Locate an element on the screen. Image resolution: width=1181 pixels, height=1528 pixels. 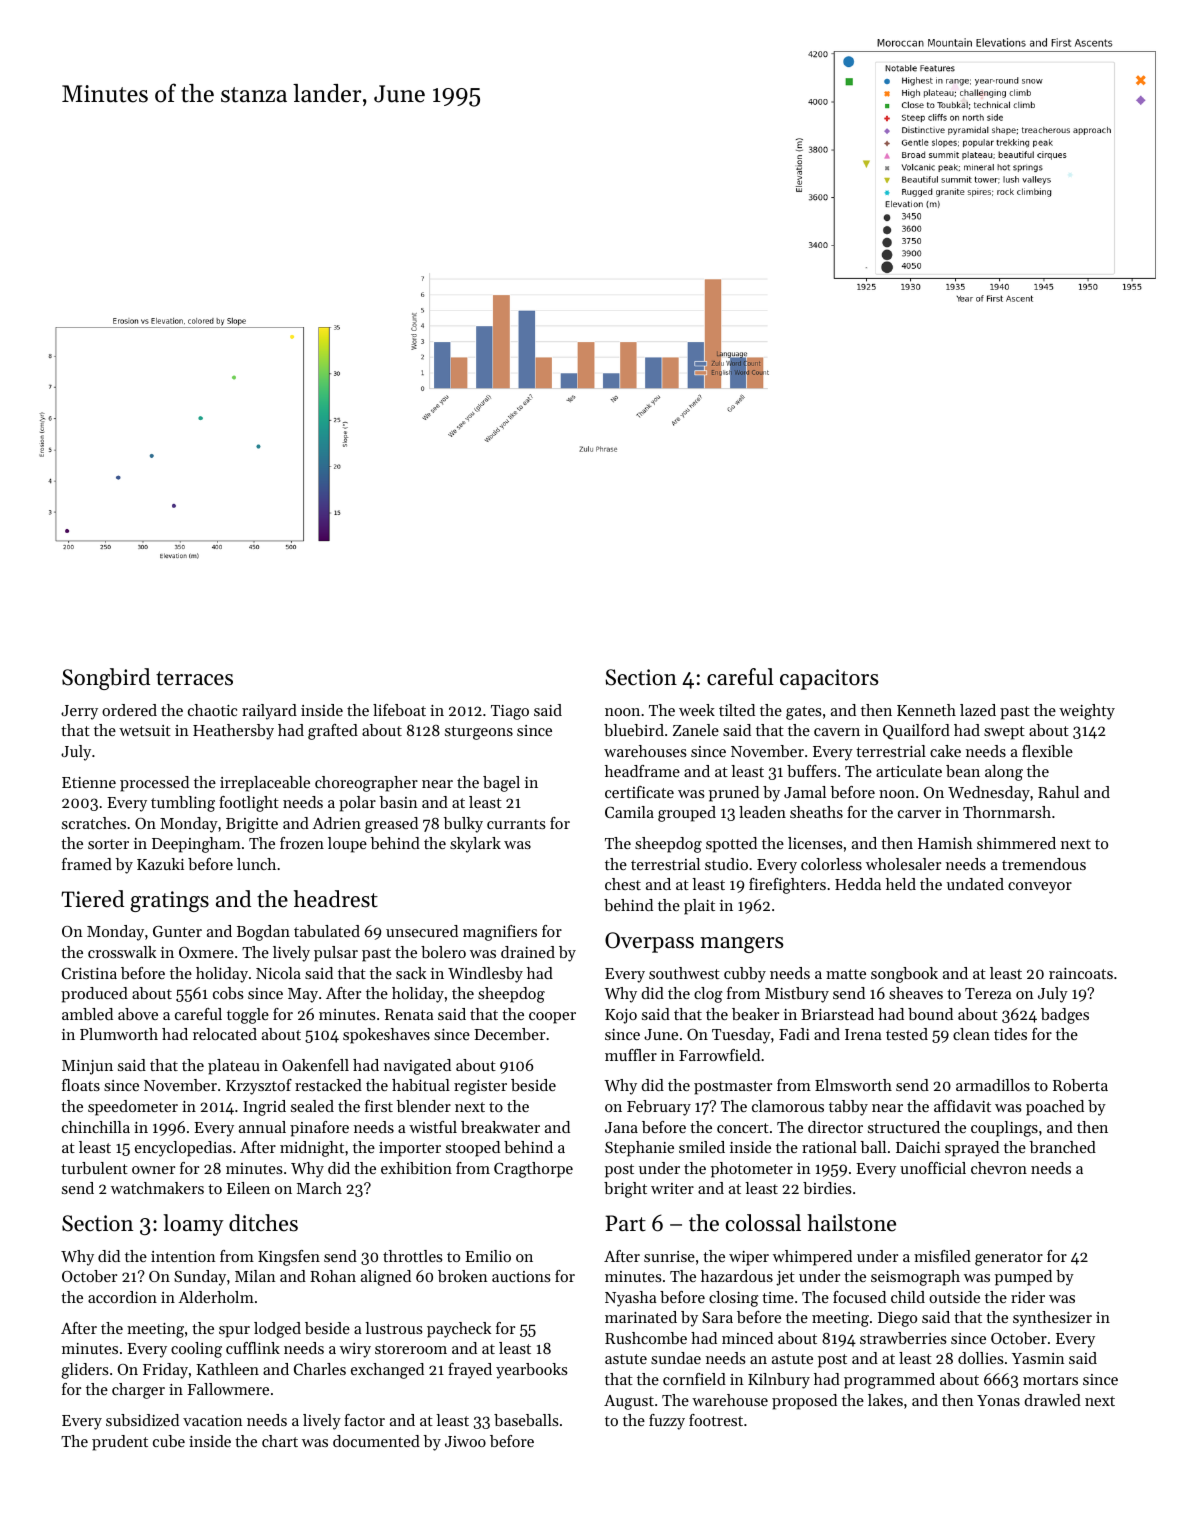
auctions is located at coordinates (521, 1276).
